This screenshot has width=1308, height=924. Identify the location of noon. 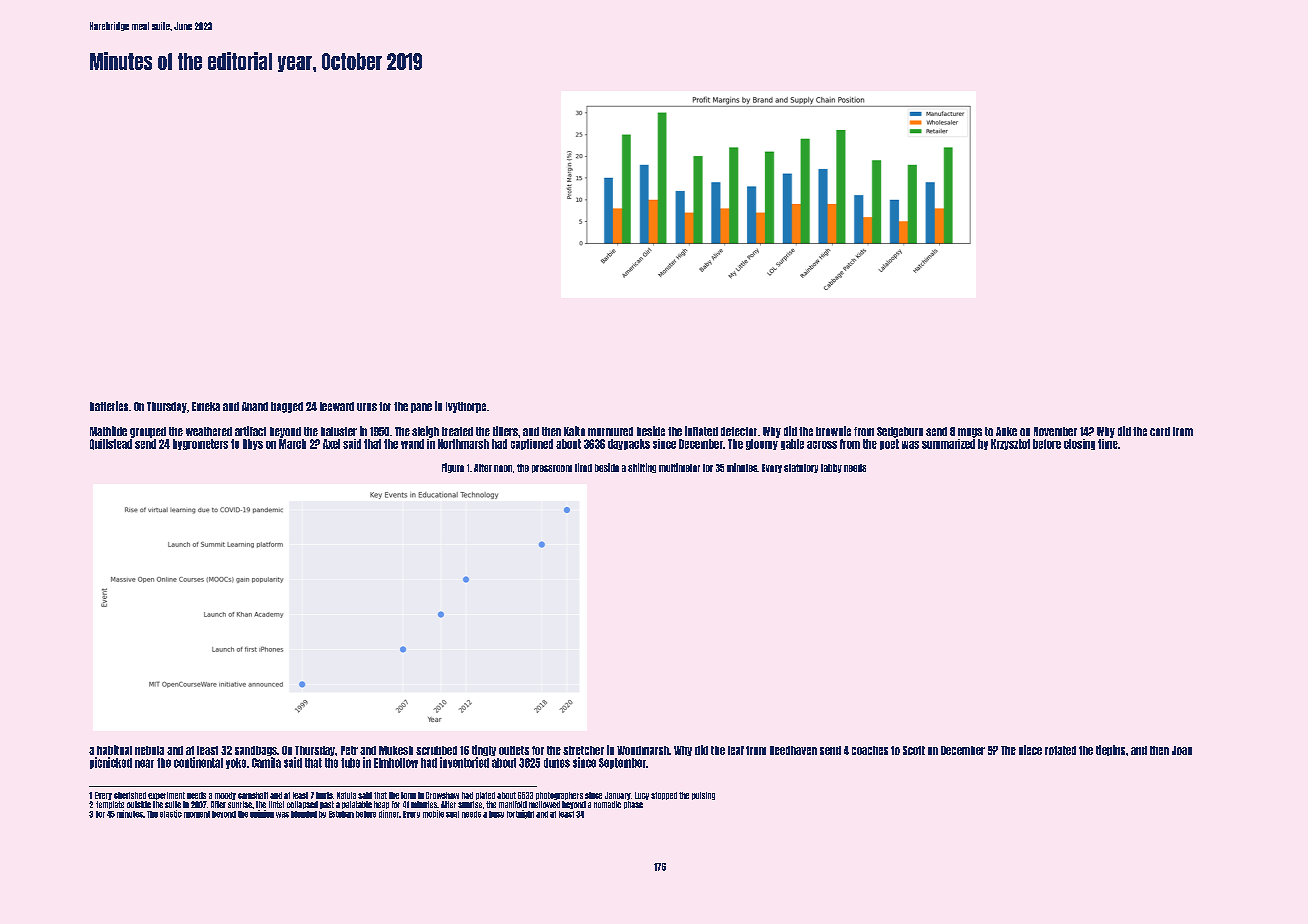
(503, 468).
